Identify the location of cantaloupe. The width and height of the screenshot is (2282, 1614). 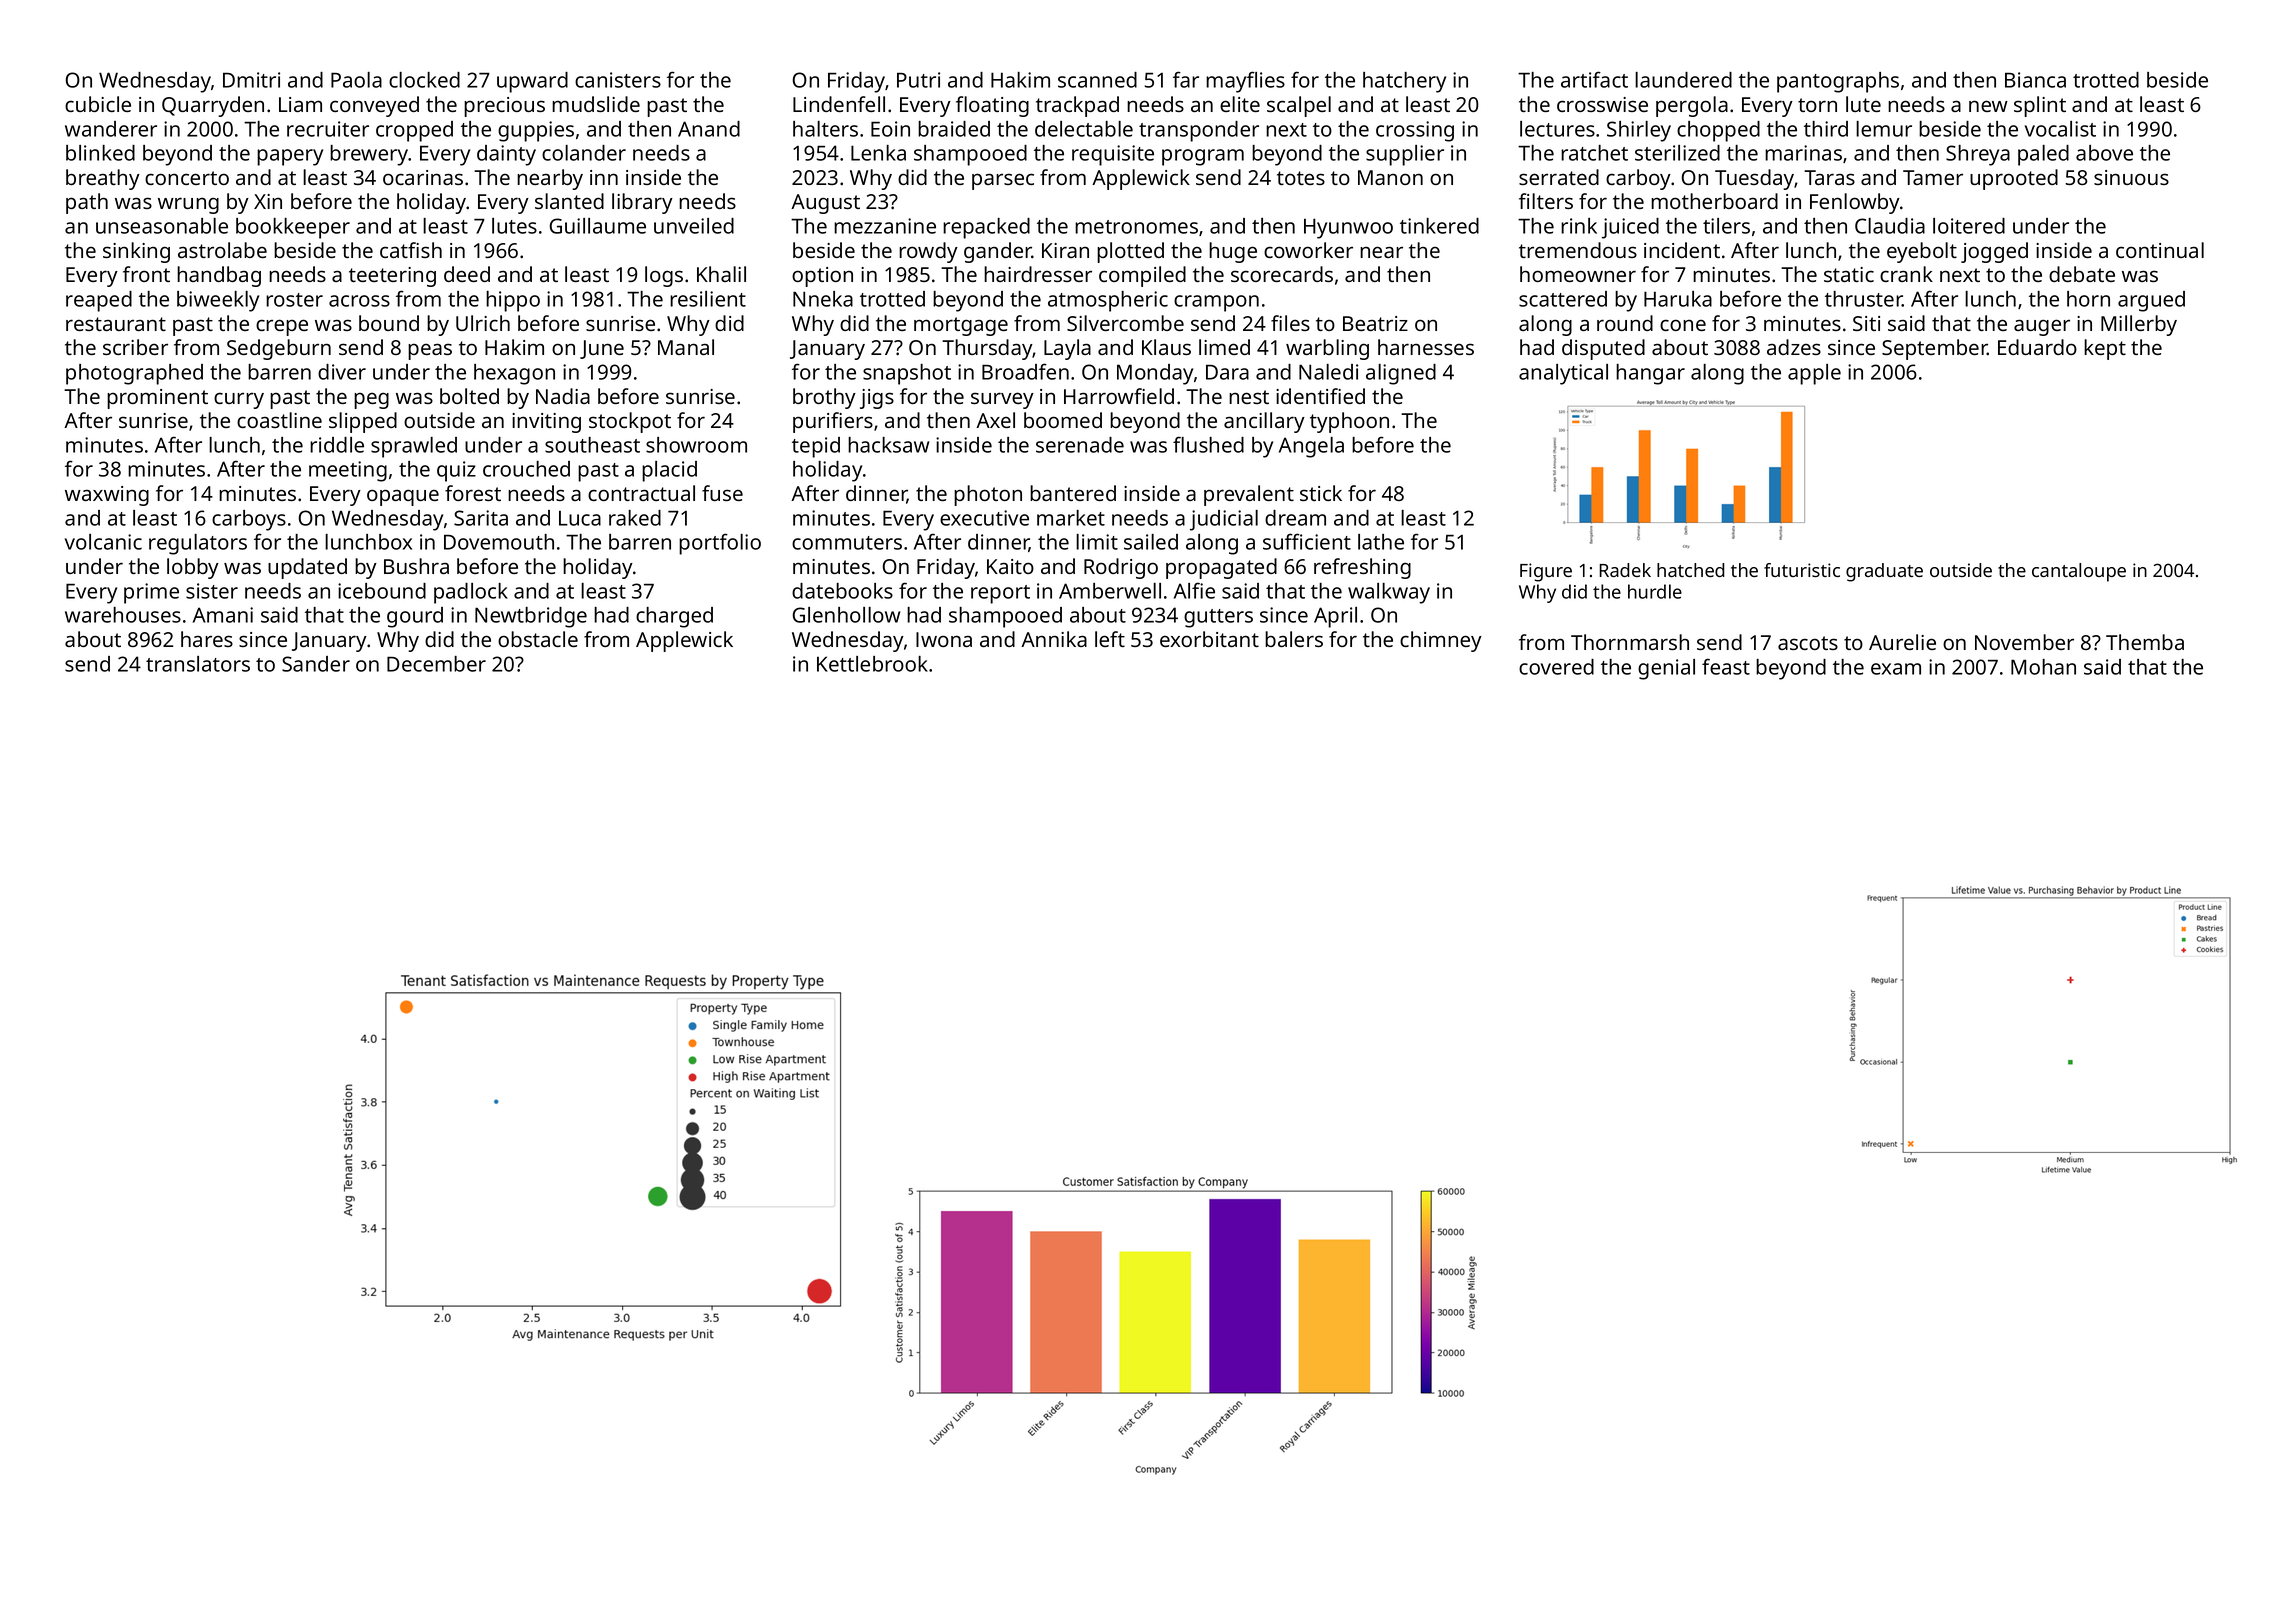
(2079, 572).
